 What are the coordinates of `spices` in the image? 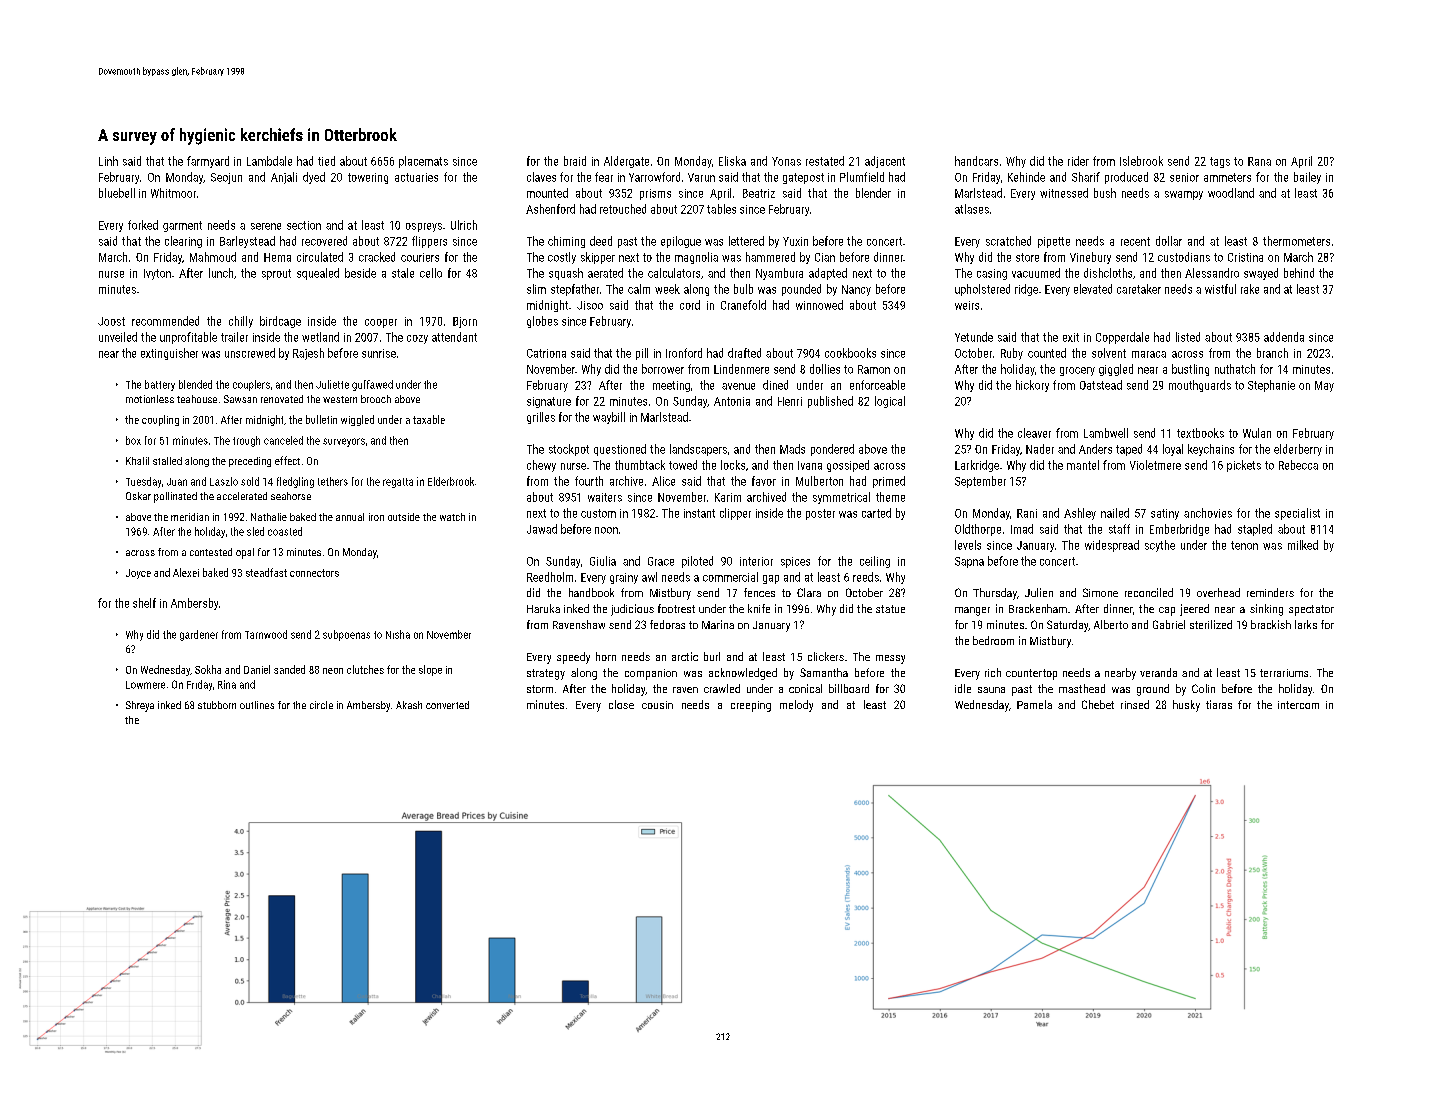 It's located at (795, 562).
